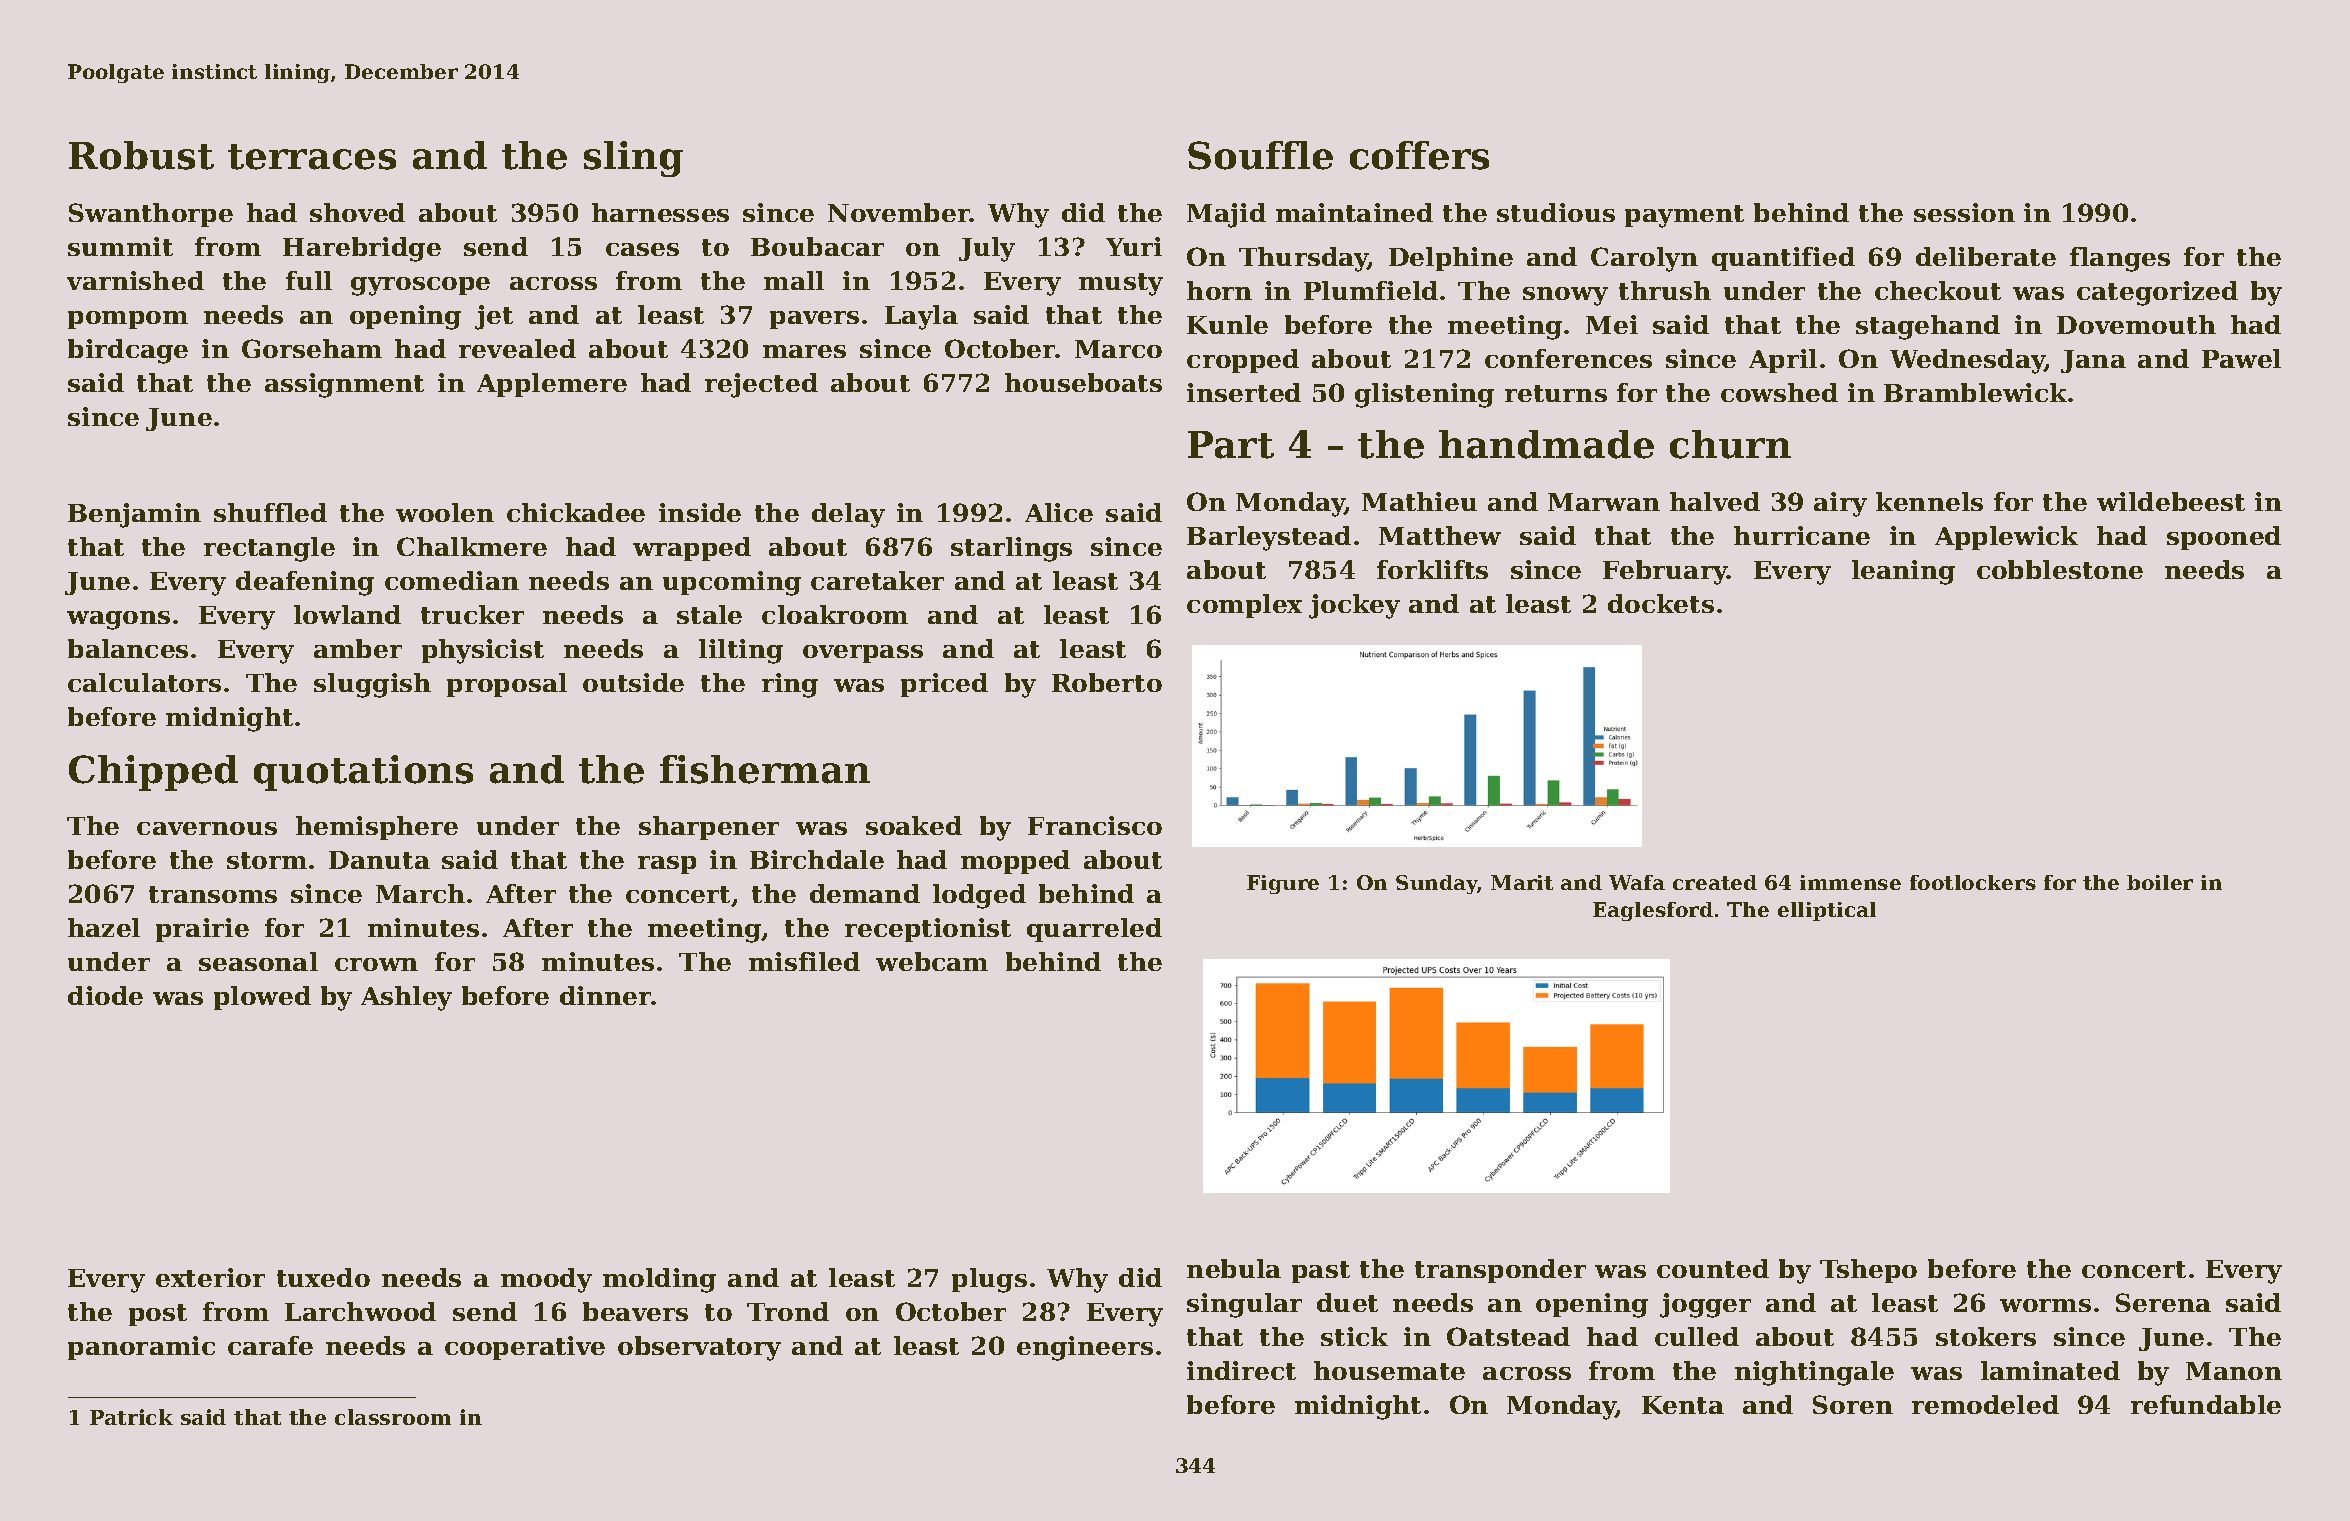  I want to click on rejected, so click(761, 385).
